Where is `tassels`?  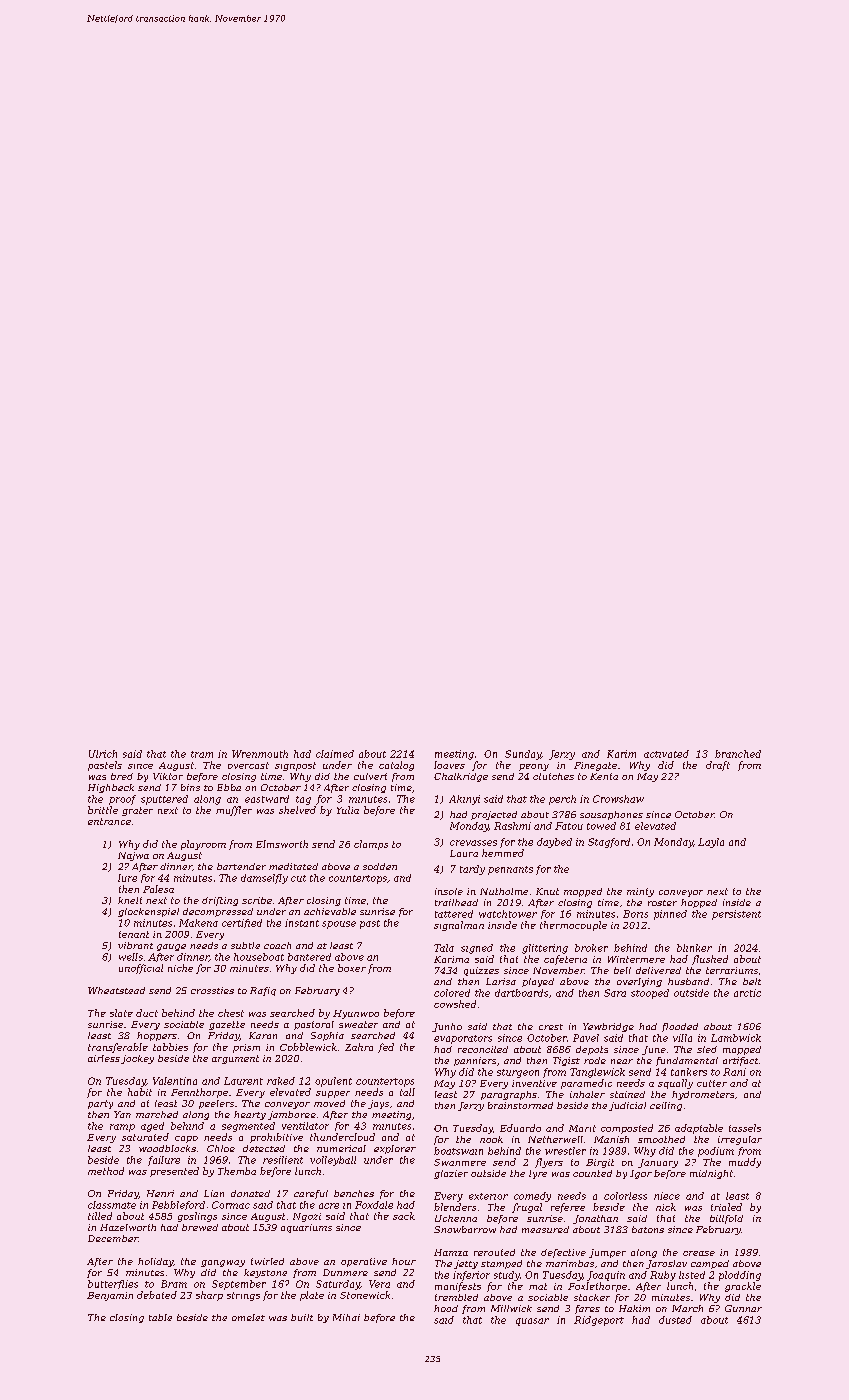
tassels is located at coordinates (745, 1128).
